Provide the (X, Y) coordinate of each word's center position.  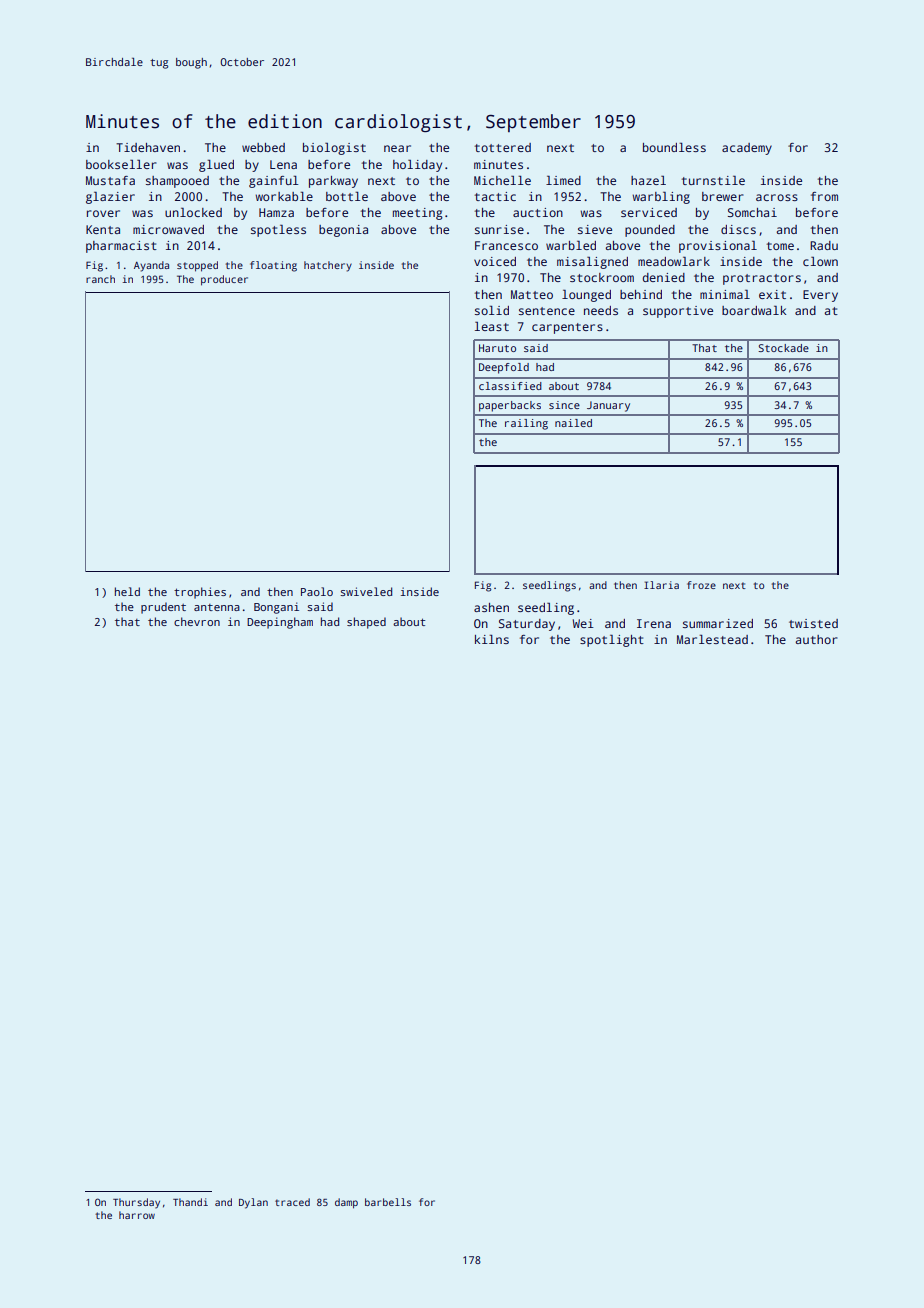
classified (510, 386)
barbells (388, 1202)
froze (701, 585)
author (817, 639)
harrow (137, 1215)
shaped (366, 623)
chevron (197, 621)
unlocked (193, 212)
